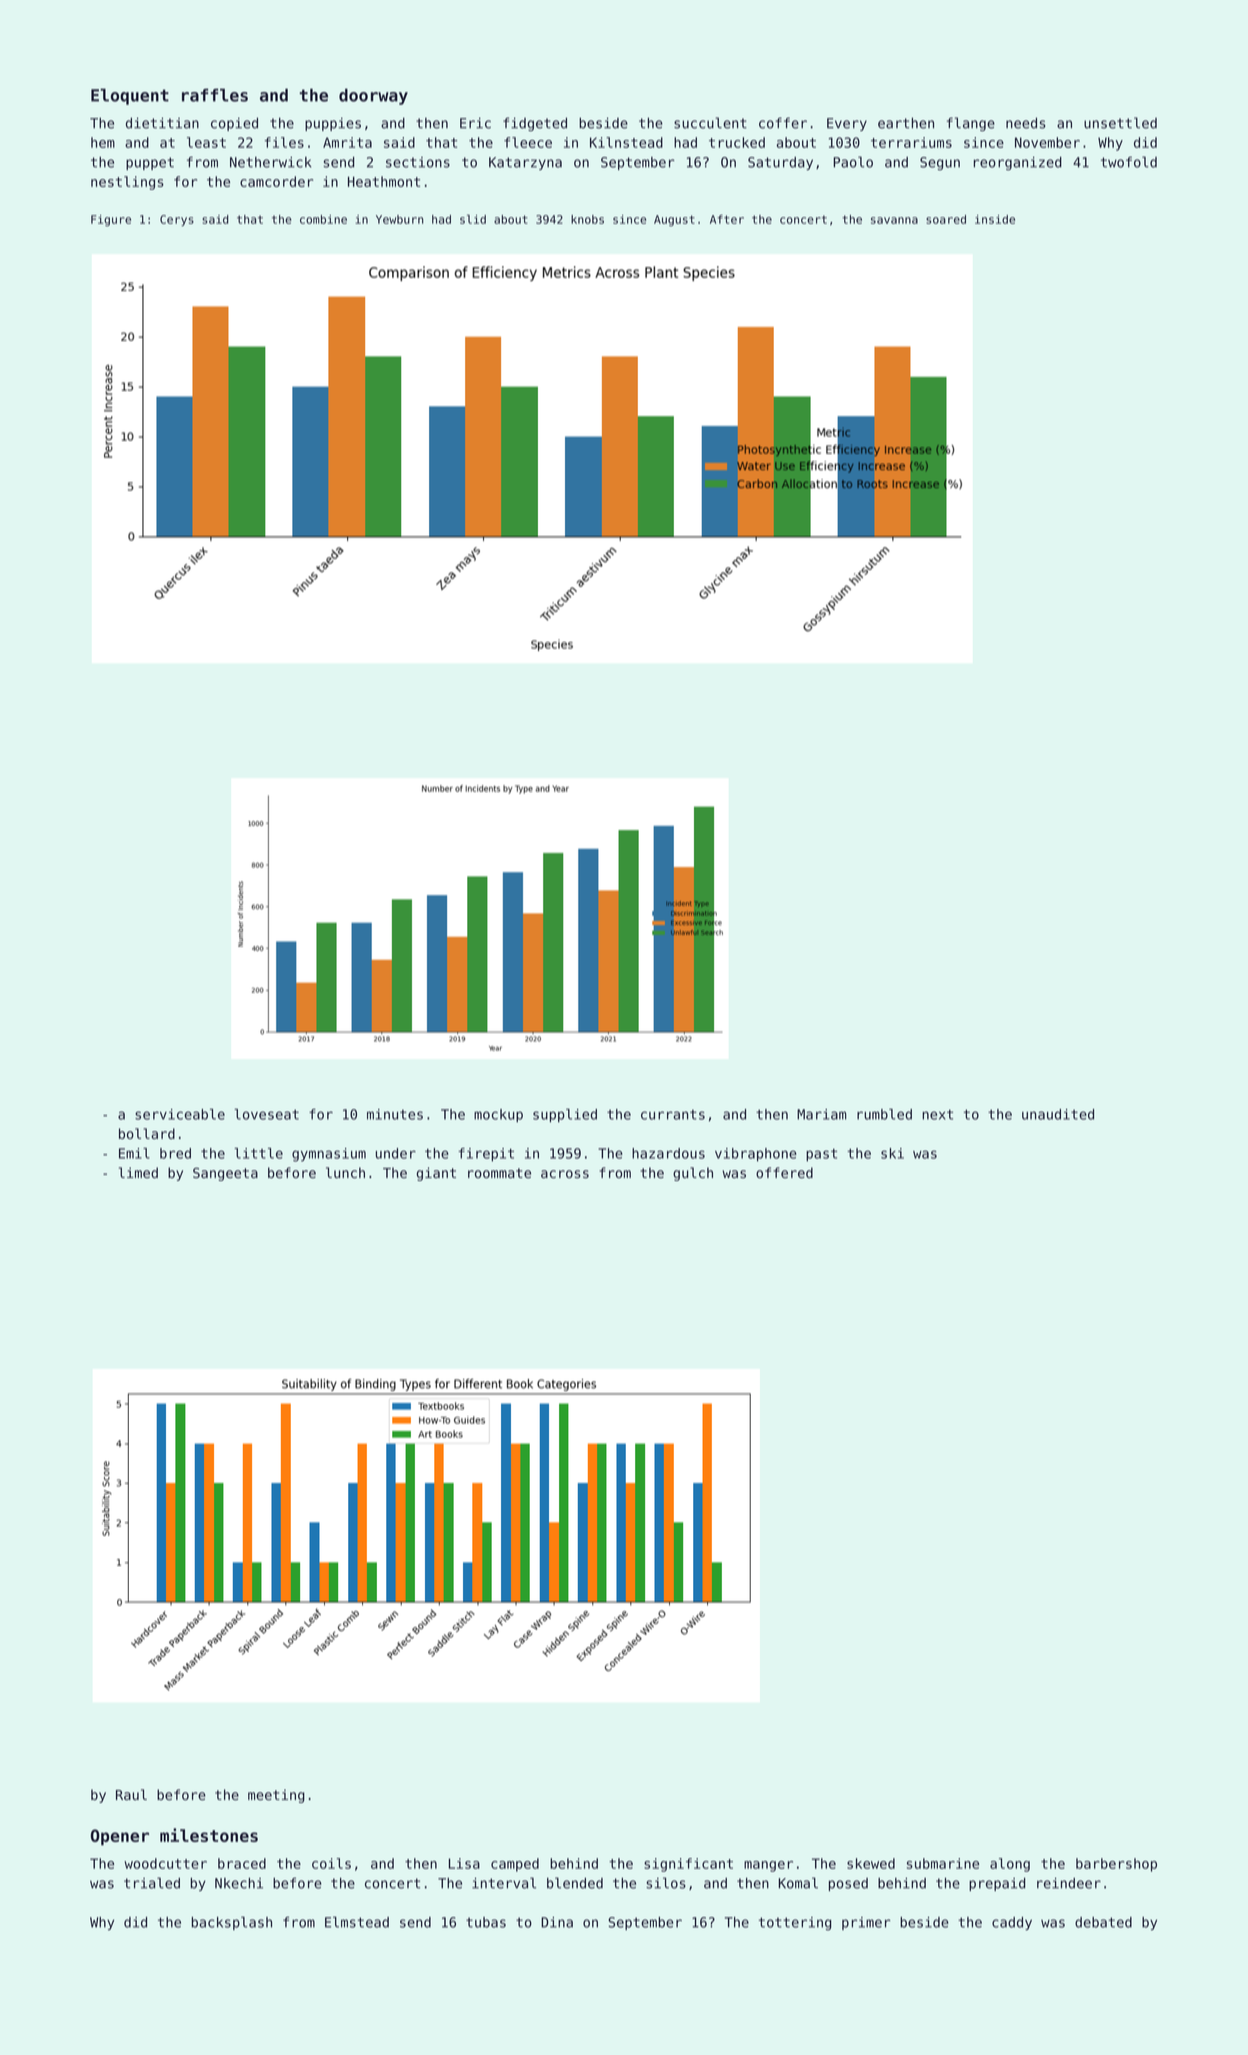 This screenshot has width=1248, height=2055. What do you see at coordinates (937, 1114) in the screenshot?
I see `next` at bounding box center [937, 1114].
